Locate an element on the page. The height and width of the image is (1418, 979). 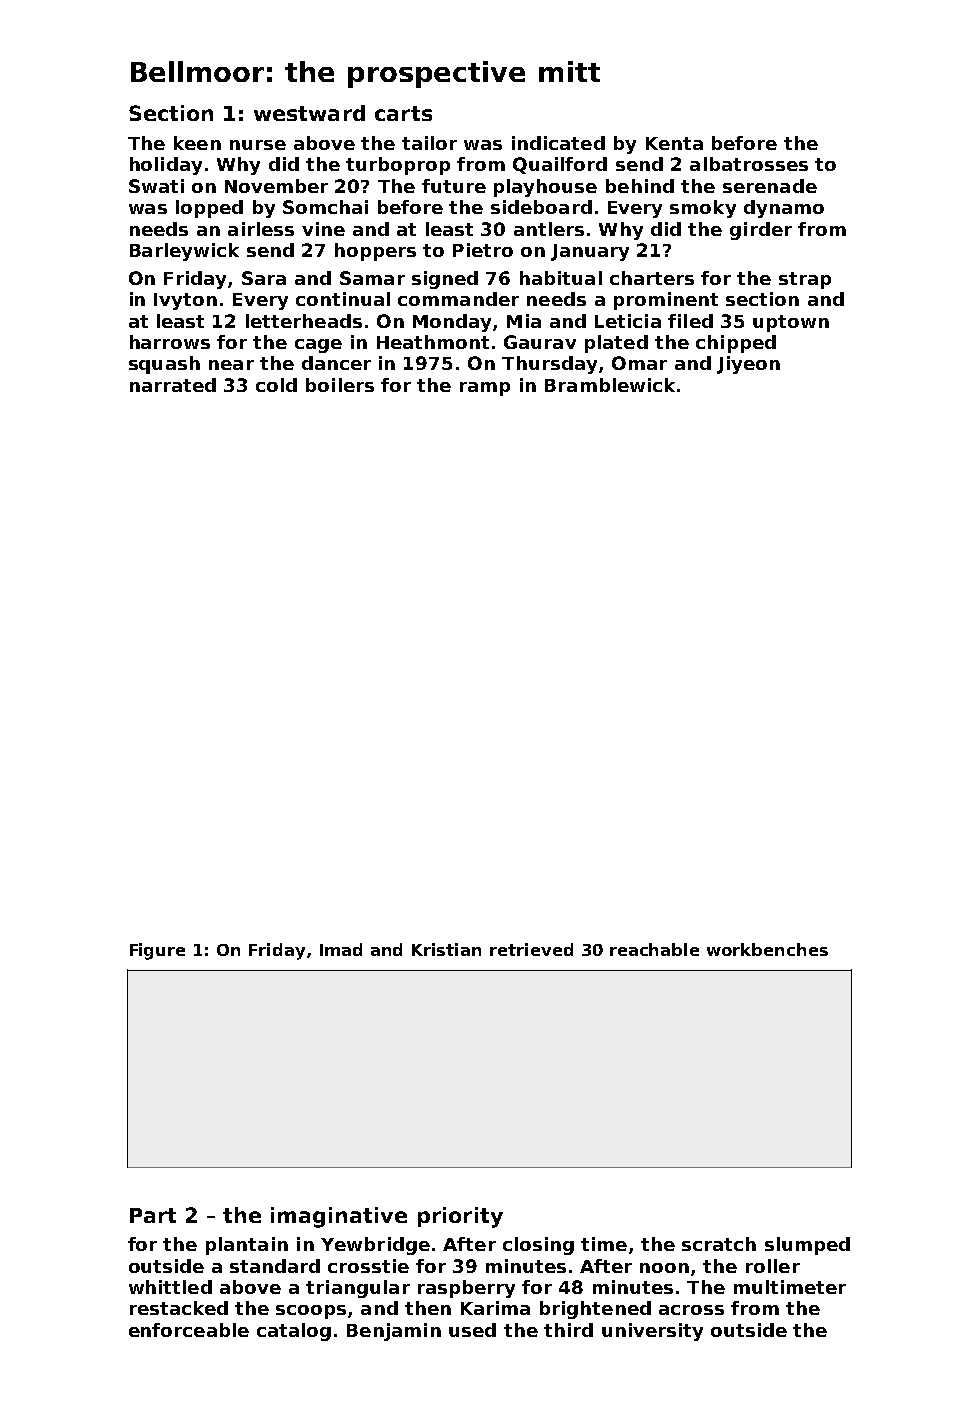
Kristian is located at coordinates (446, 949).
